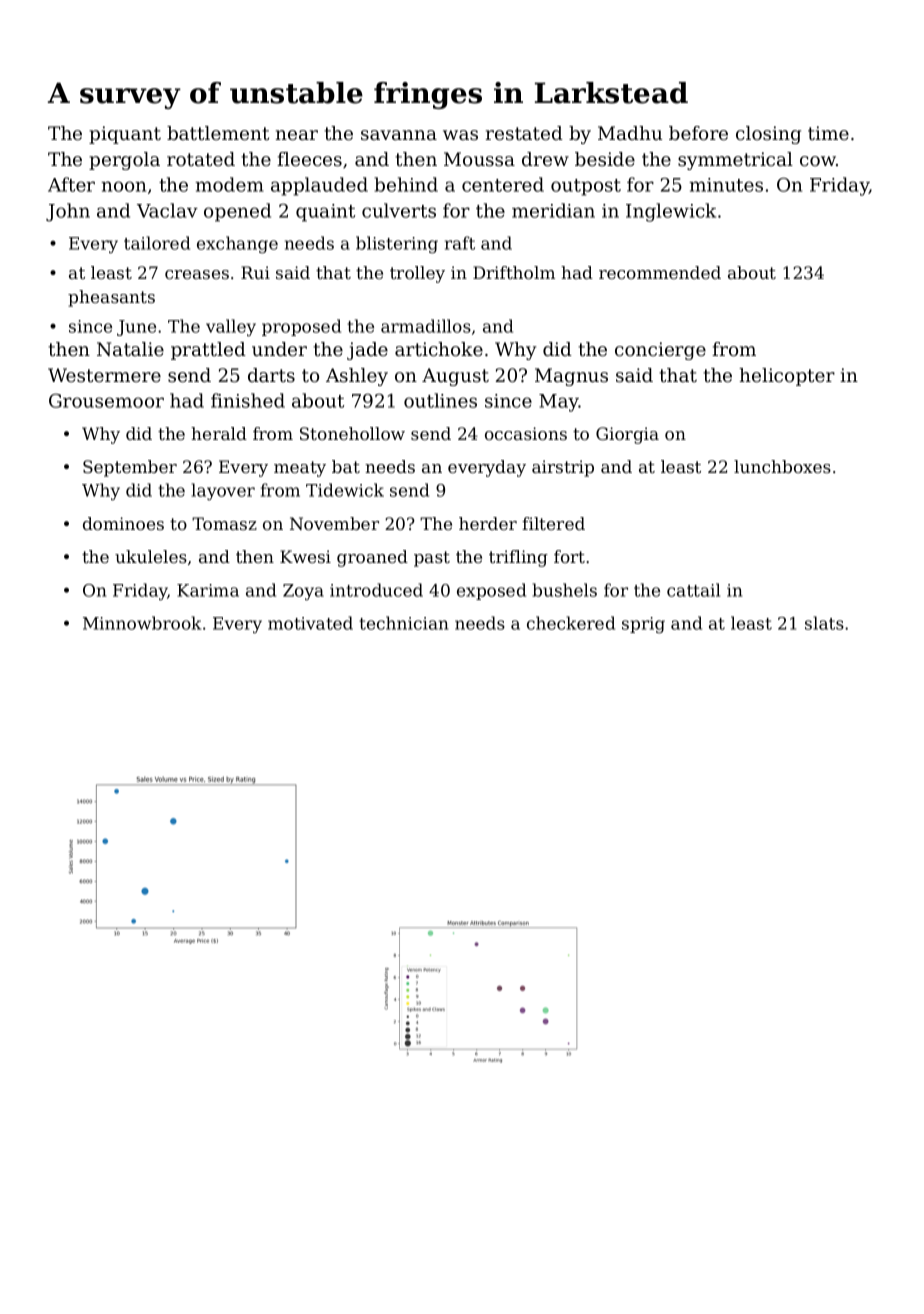  Describe the element at coordinates (726, 185) in the document. I see `minutes` at that location.
